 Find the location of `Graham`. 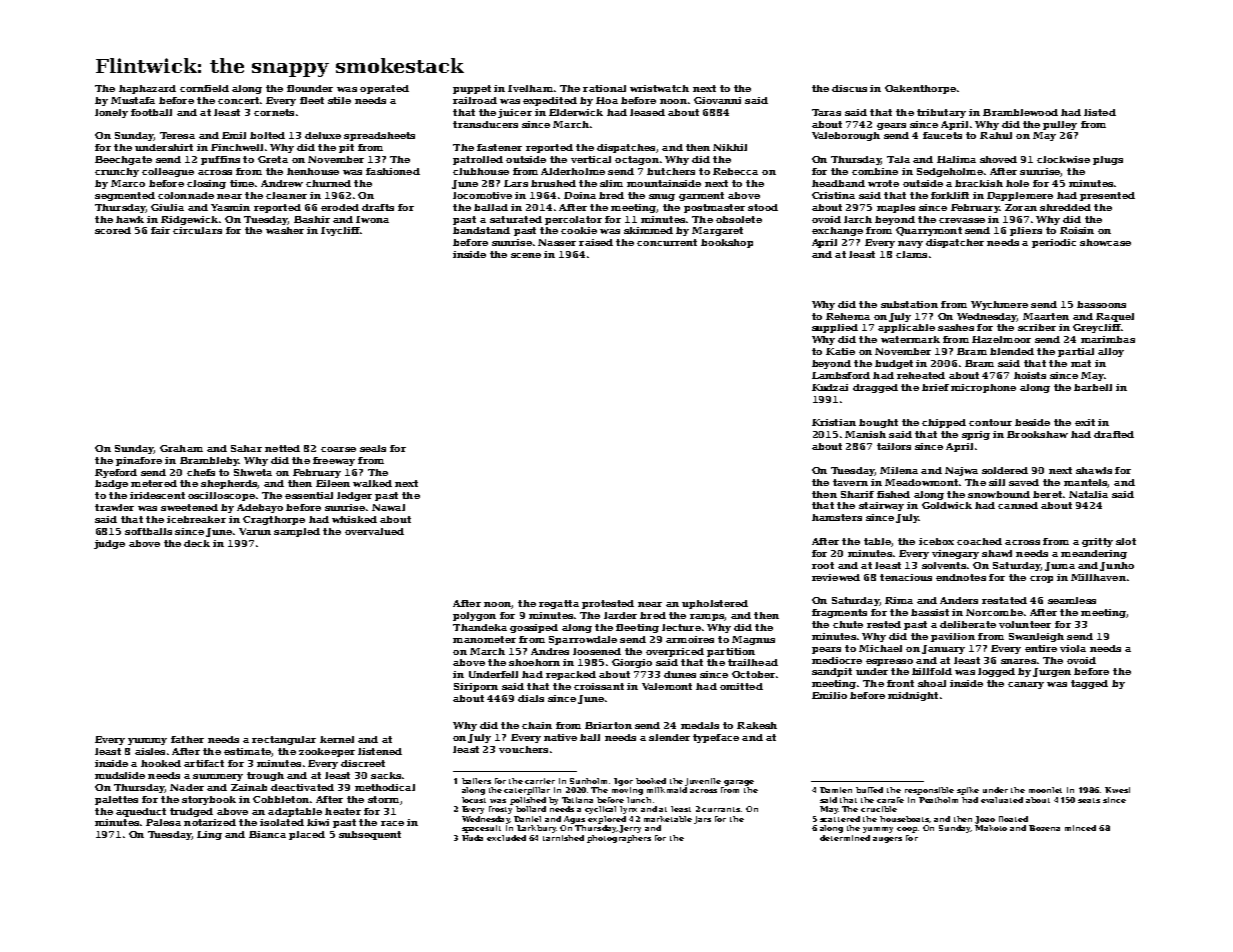

Graham is located at coordinates (181, 448).
